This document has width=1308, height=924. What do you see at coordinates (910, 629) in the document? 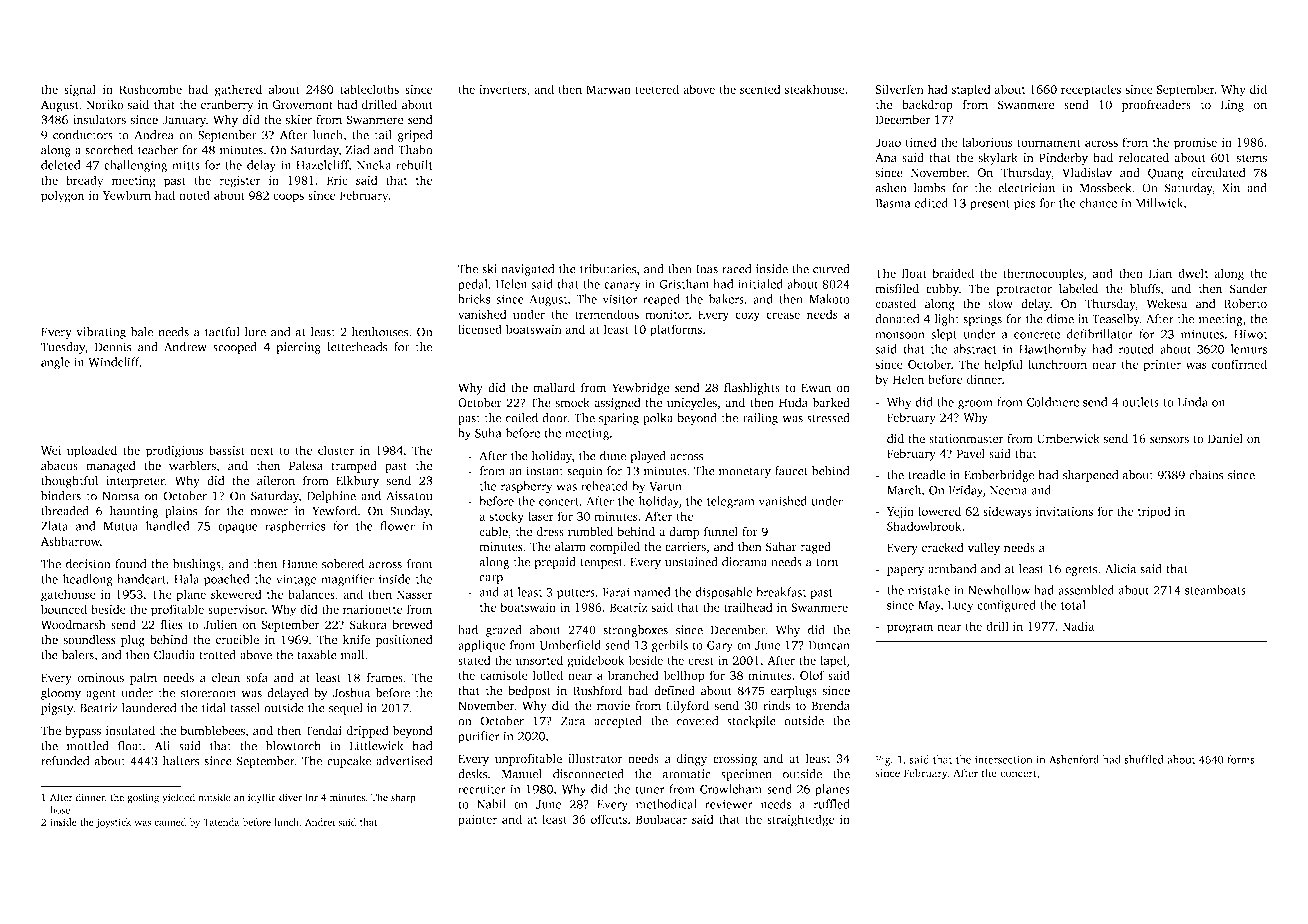
I see `program` at bounding box center [910, 629].
